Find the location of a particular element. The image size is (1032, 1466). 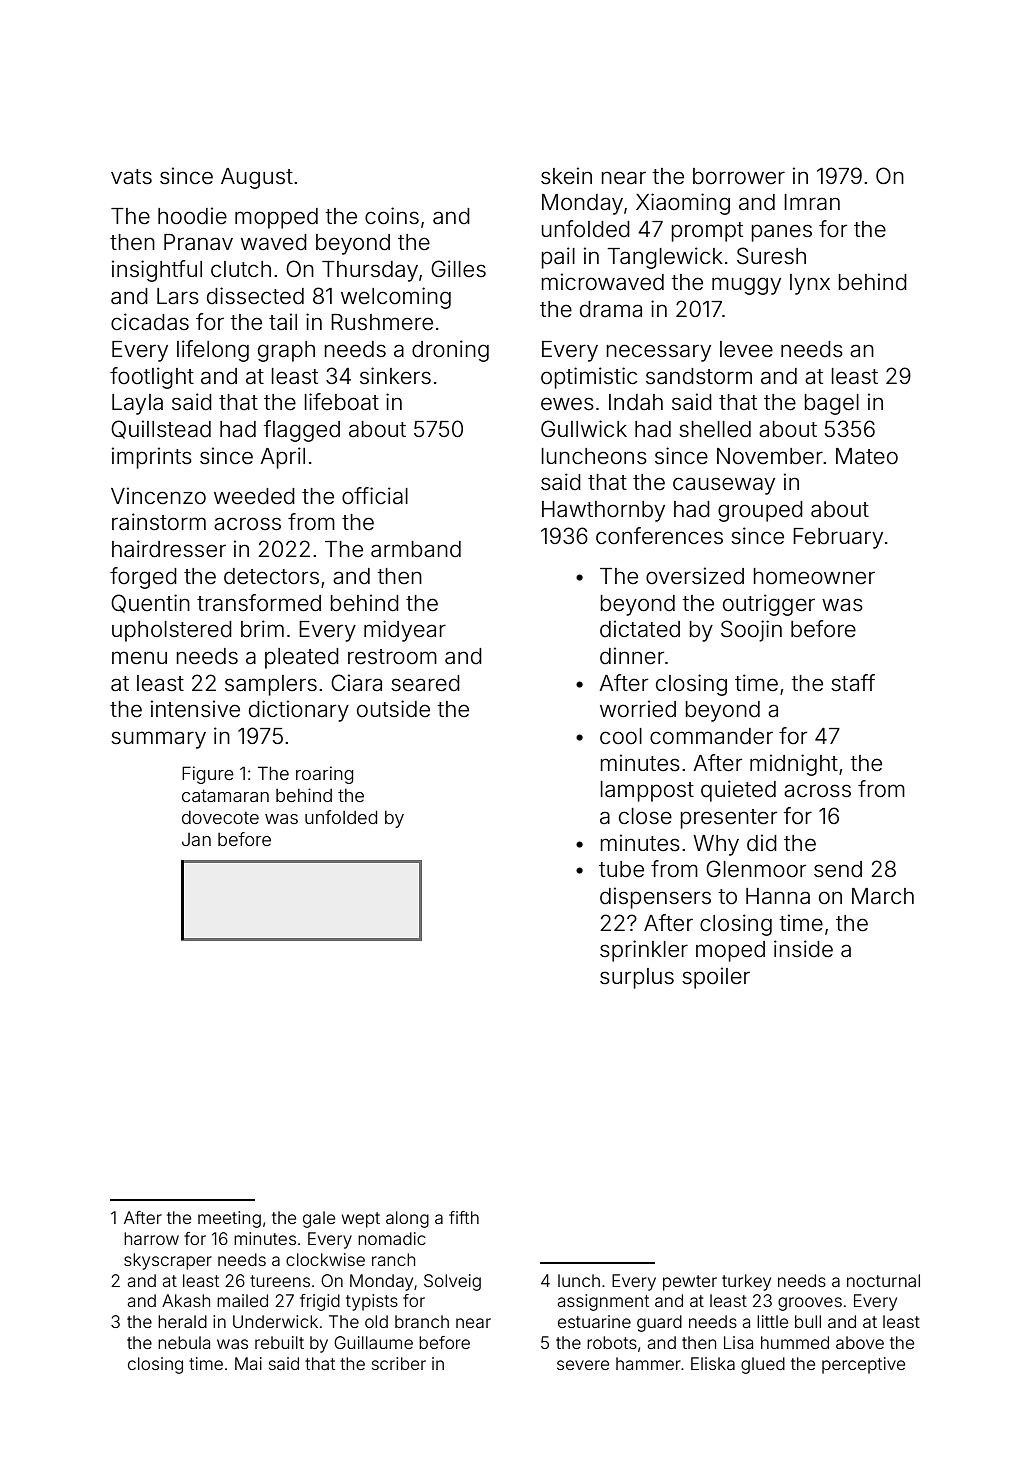

staff is located at coordinates (853, 683).
